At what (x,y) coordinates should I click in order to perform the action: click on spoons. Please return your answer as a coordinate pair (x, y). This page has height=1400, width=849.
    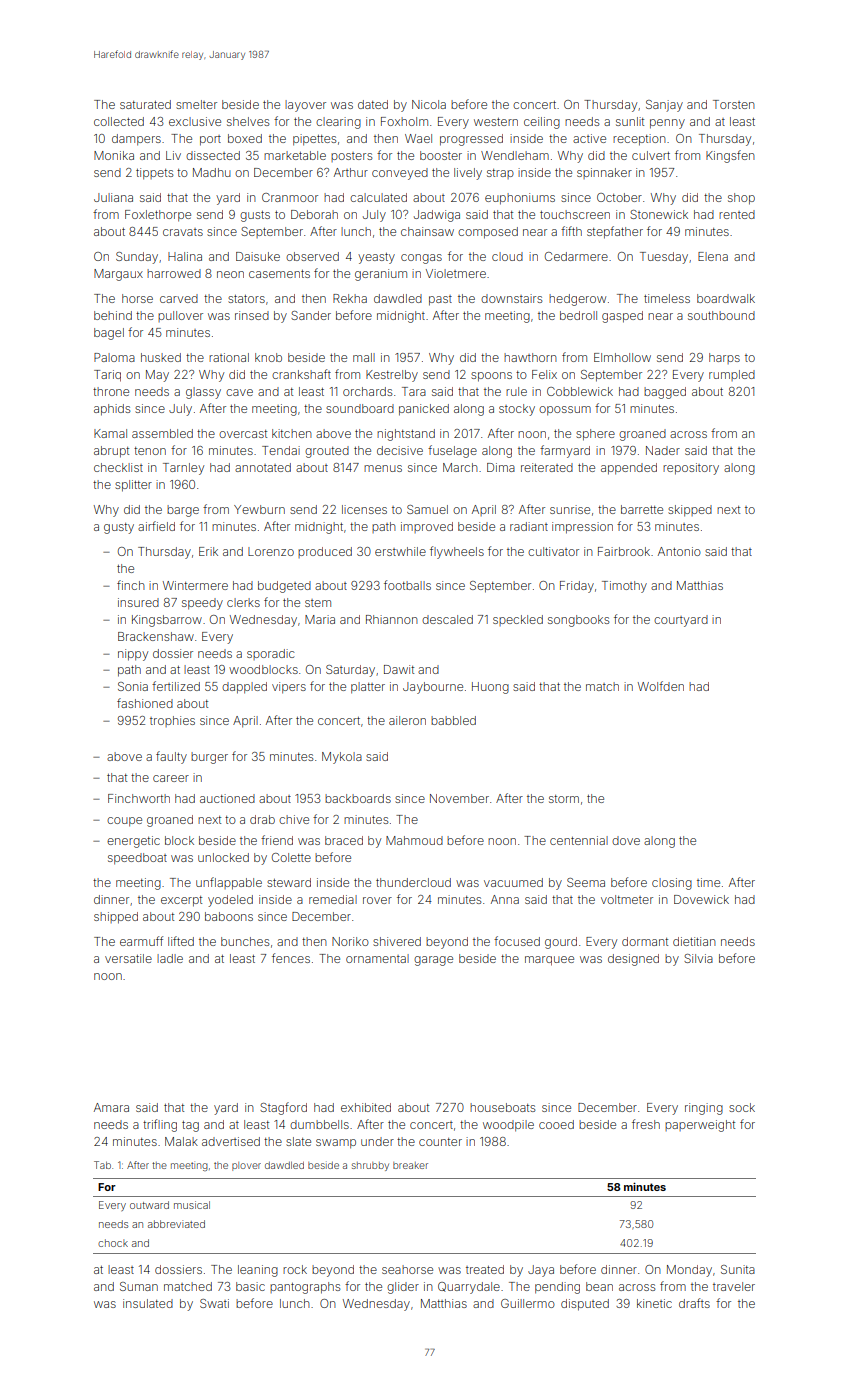
    Looking at the image, I should click on (491, 377).
